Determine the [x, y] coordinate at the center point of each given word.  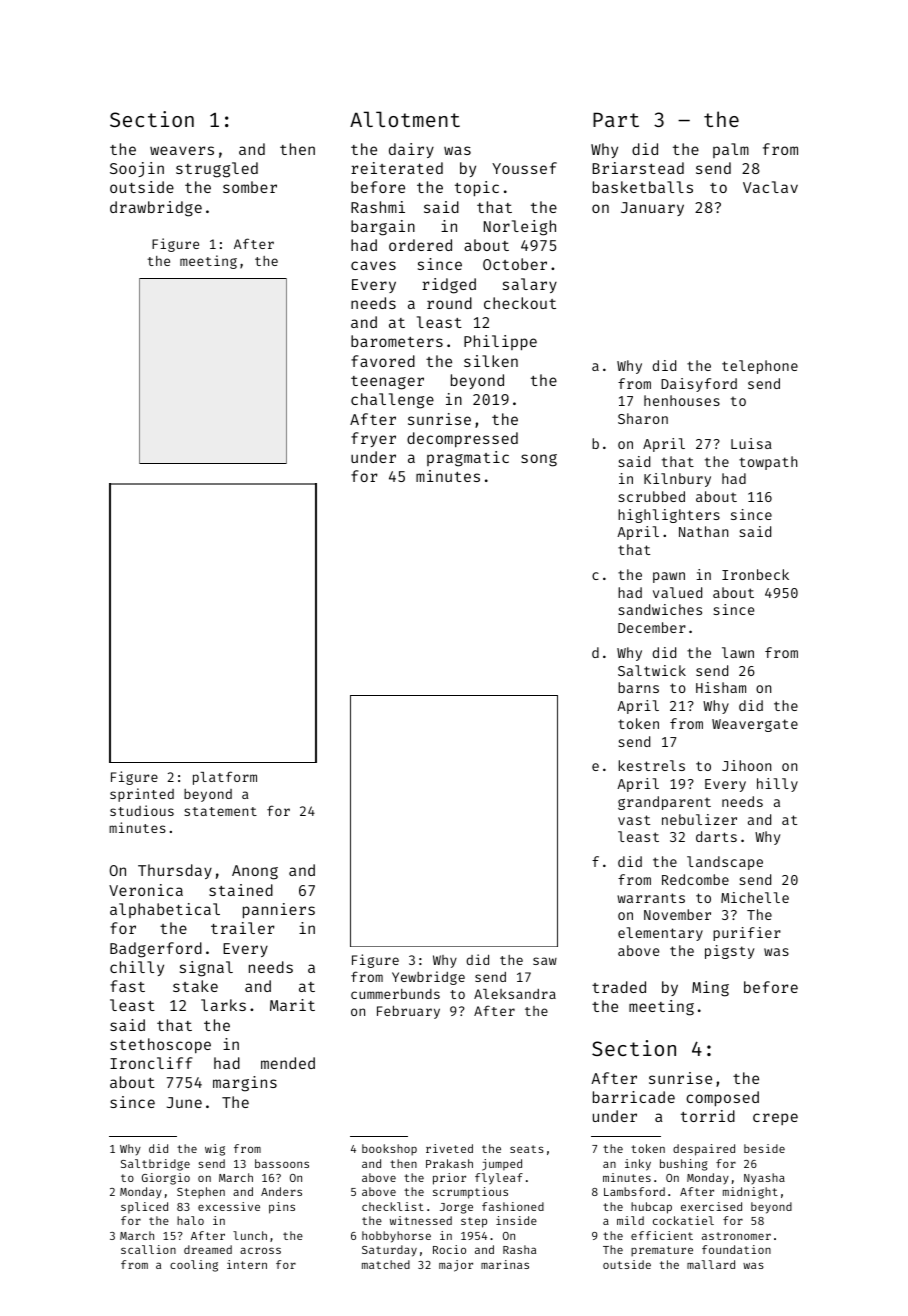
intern [247, 1264]
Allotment [405, 119]
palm [731, 150]
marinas [505, 1264]
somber [250, 187]
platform [225, 778]
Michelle [755, 897]
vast [634, 820]
